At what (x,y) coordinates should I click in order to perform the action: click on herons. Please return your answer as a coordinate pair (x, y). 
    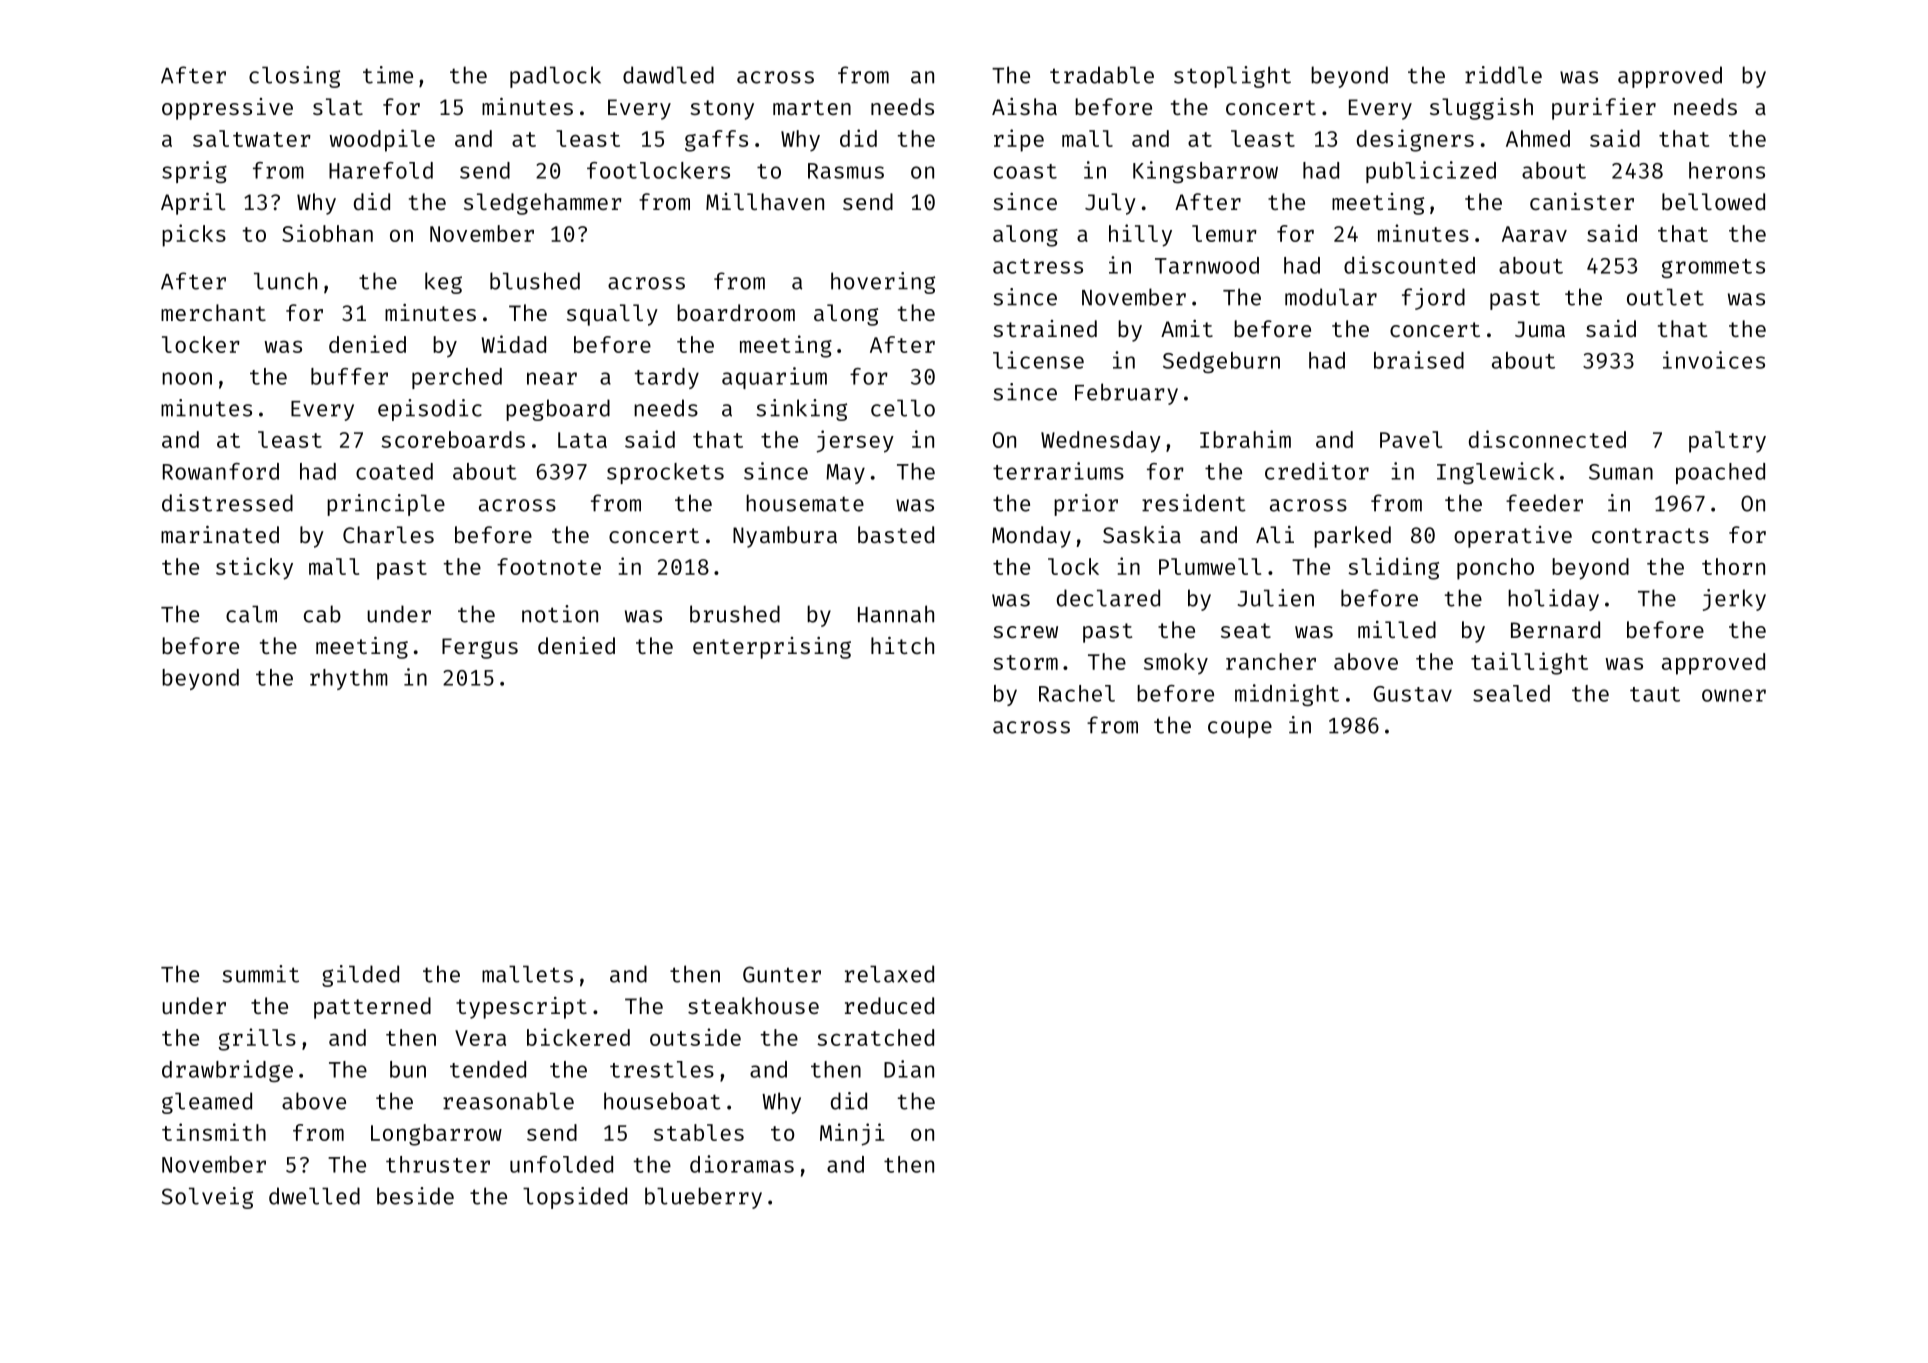
    Looking at the image, I should click on (1727, 170).
